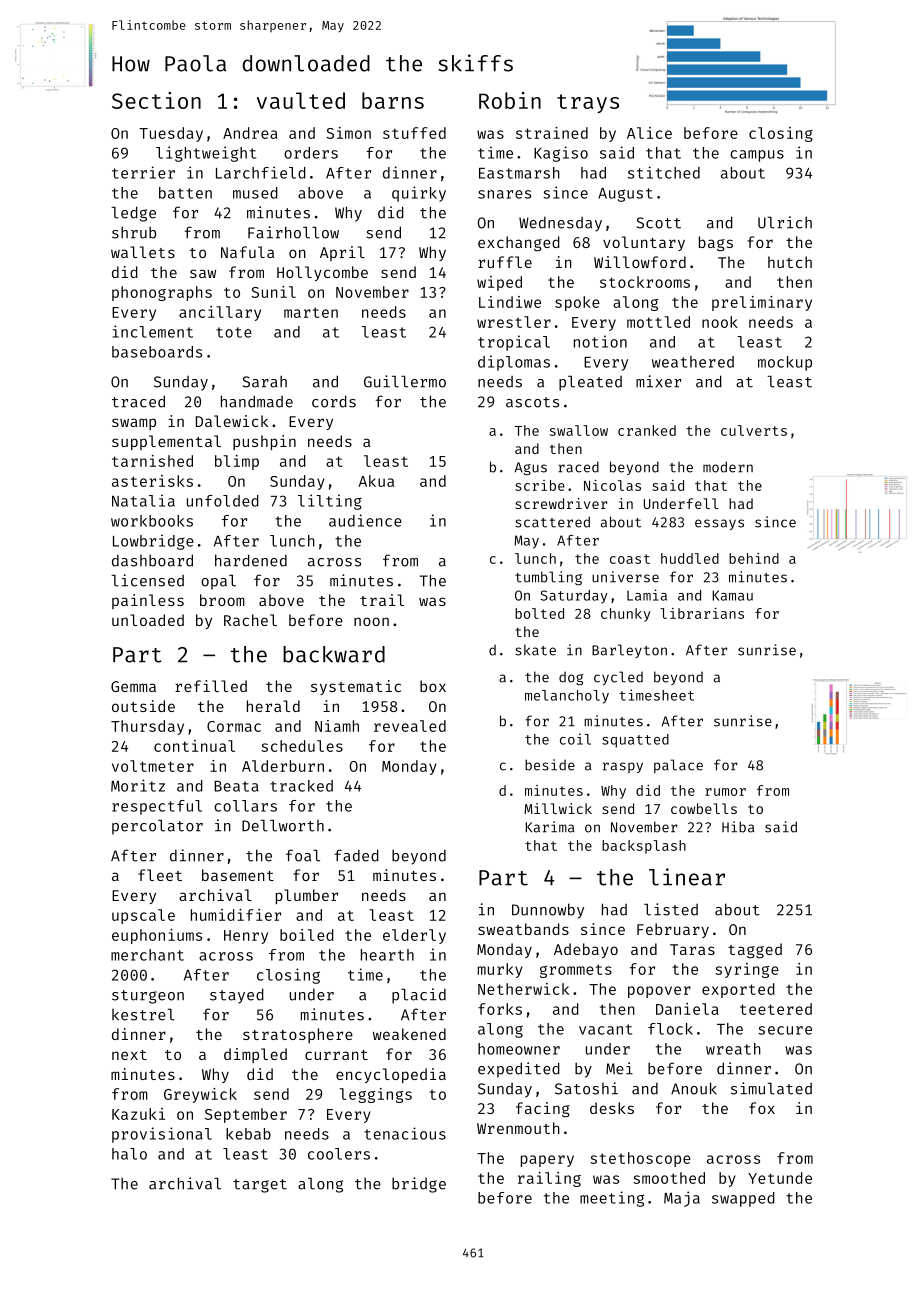 The image size is (924, 1308). Describe the element at coordinates (762, 303) in the screenshot. I see `preliminary` at that location.
